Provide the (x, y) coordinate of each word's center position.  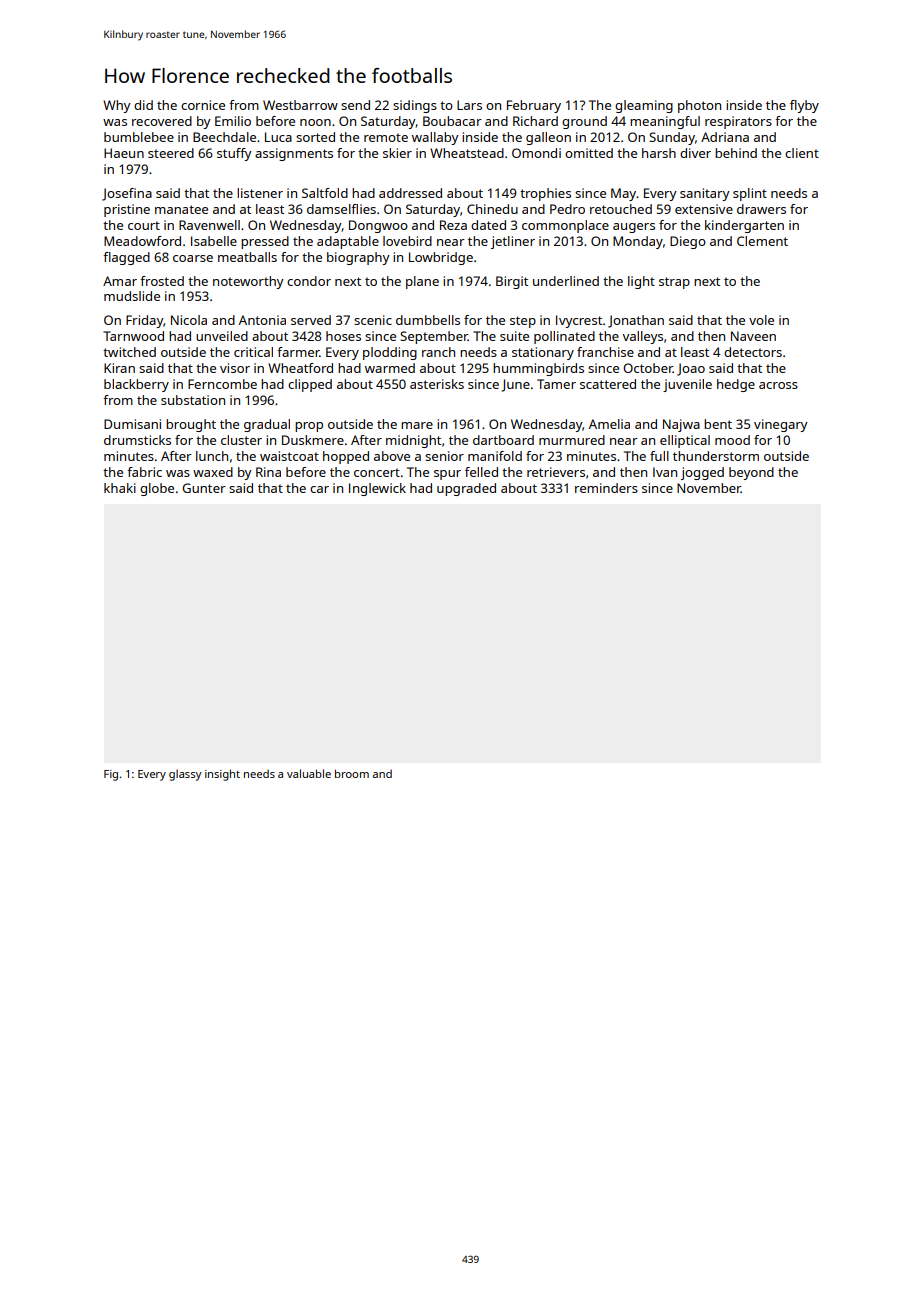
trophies (545, 194)
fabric (144, 472)
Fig (111, 775)
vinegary (781, 425)
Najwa (681, 425)
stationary (543, 353)
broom (352, 773)
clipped (310, 385)
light (641, 282)
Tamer (556, 384)
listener (260, 193)
